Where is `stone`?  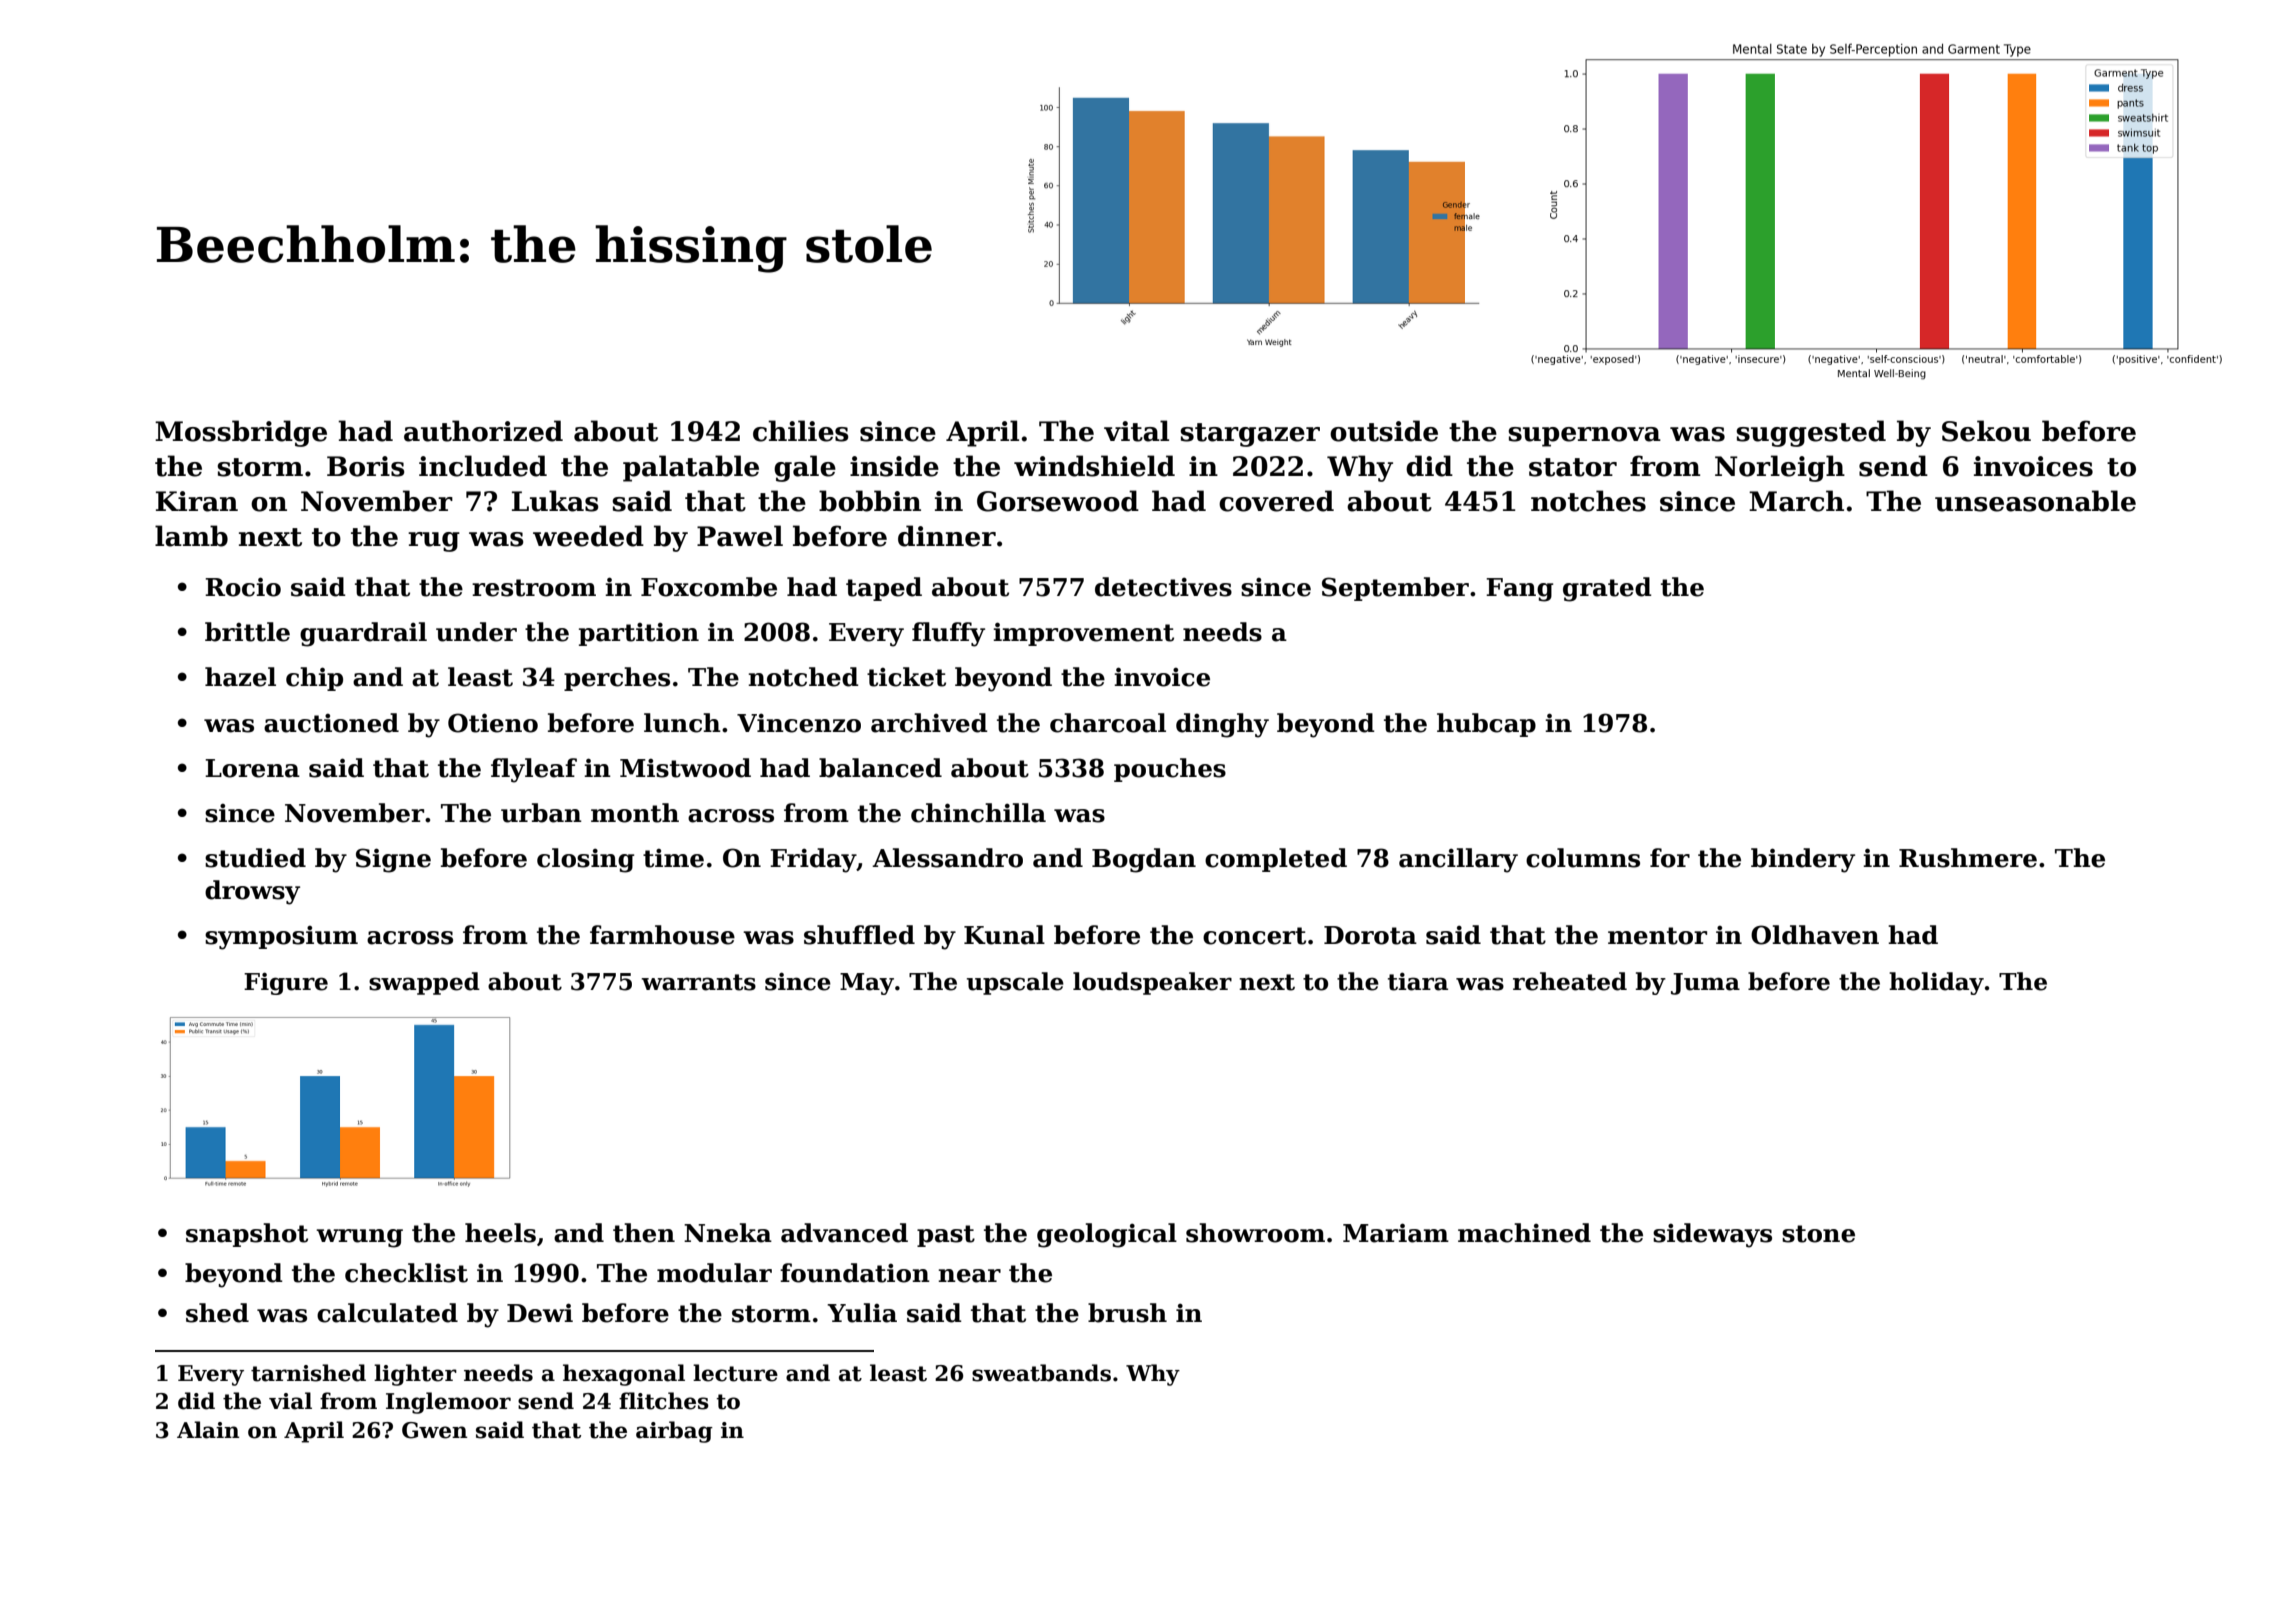
stone is located at coordinates (1818, 1234).
